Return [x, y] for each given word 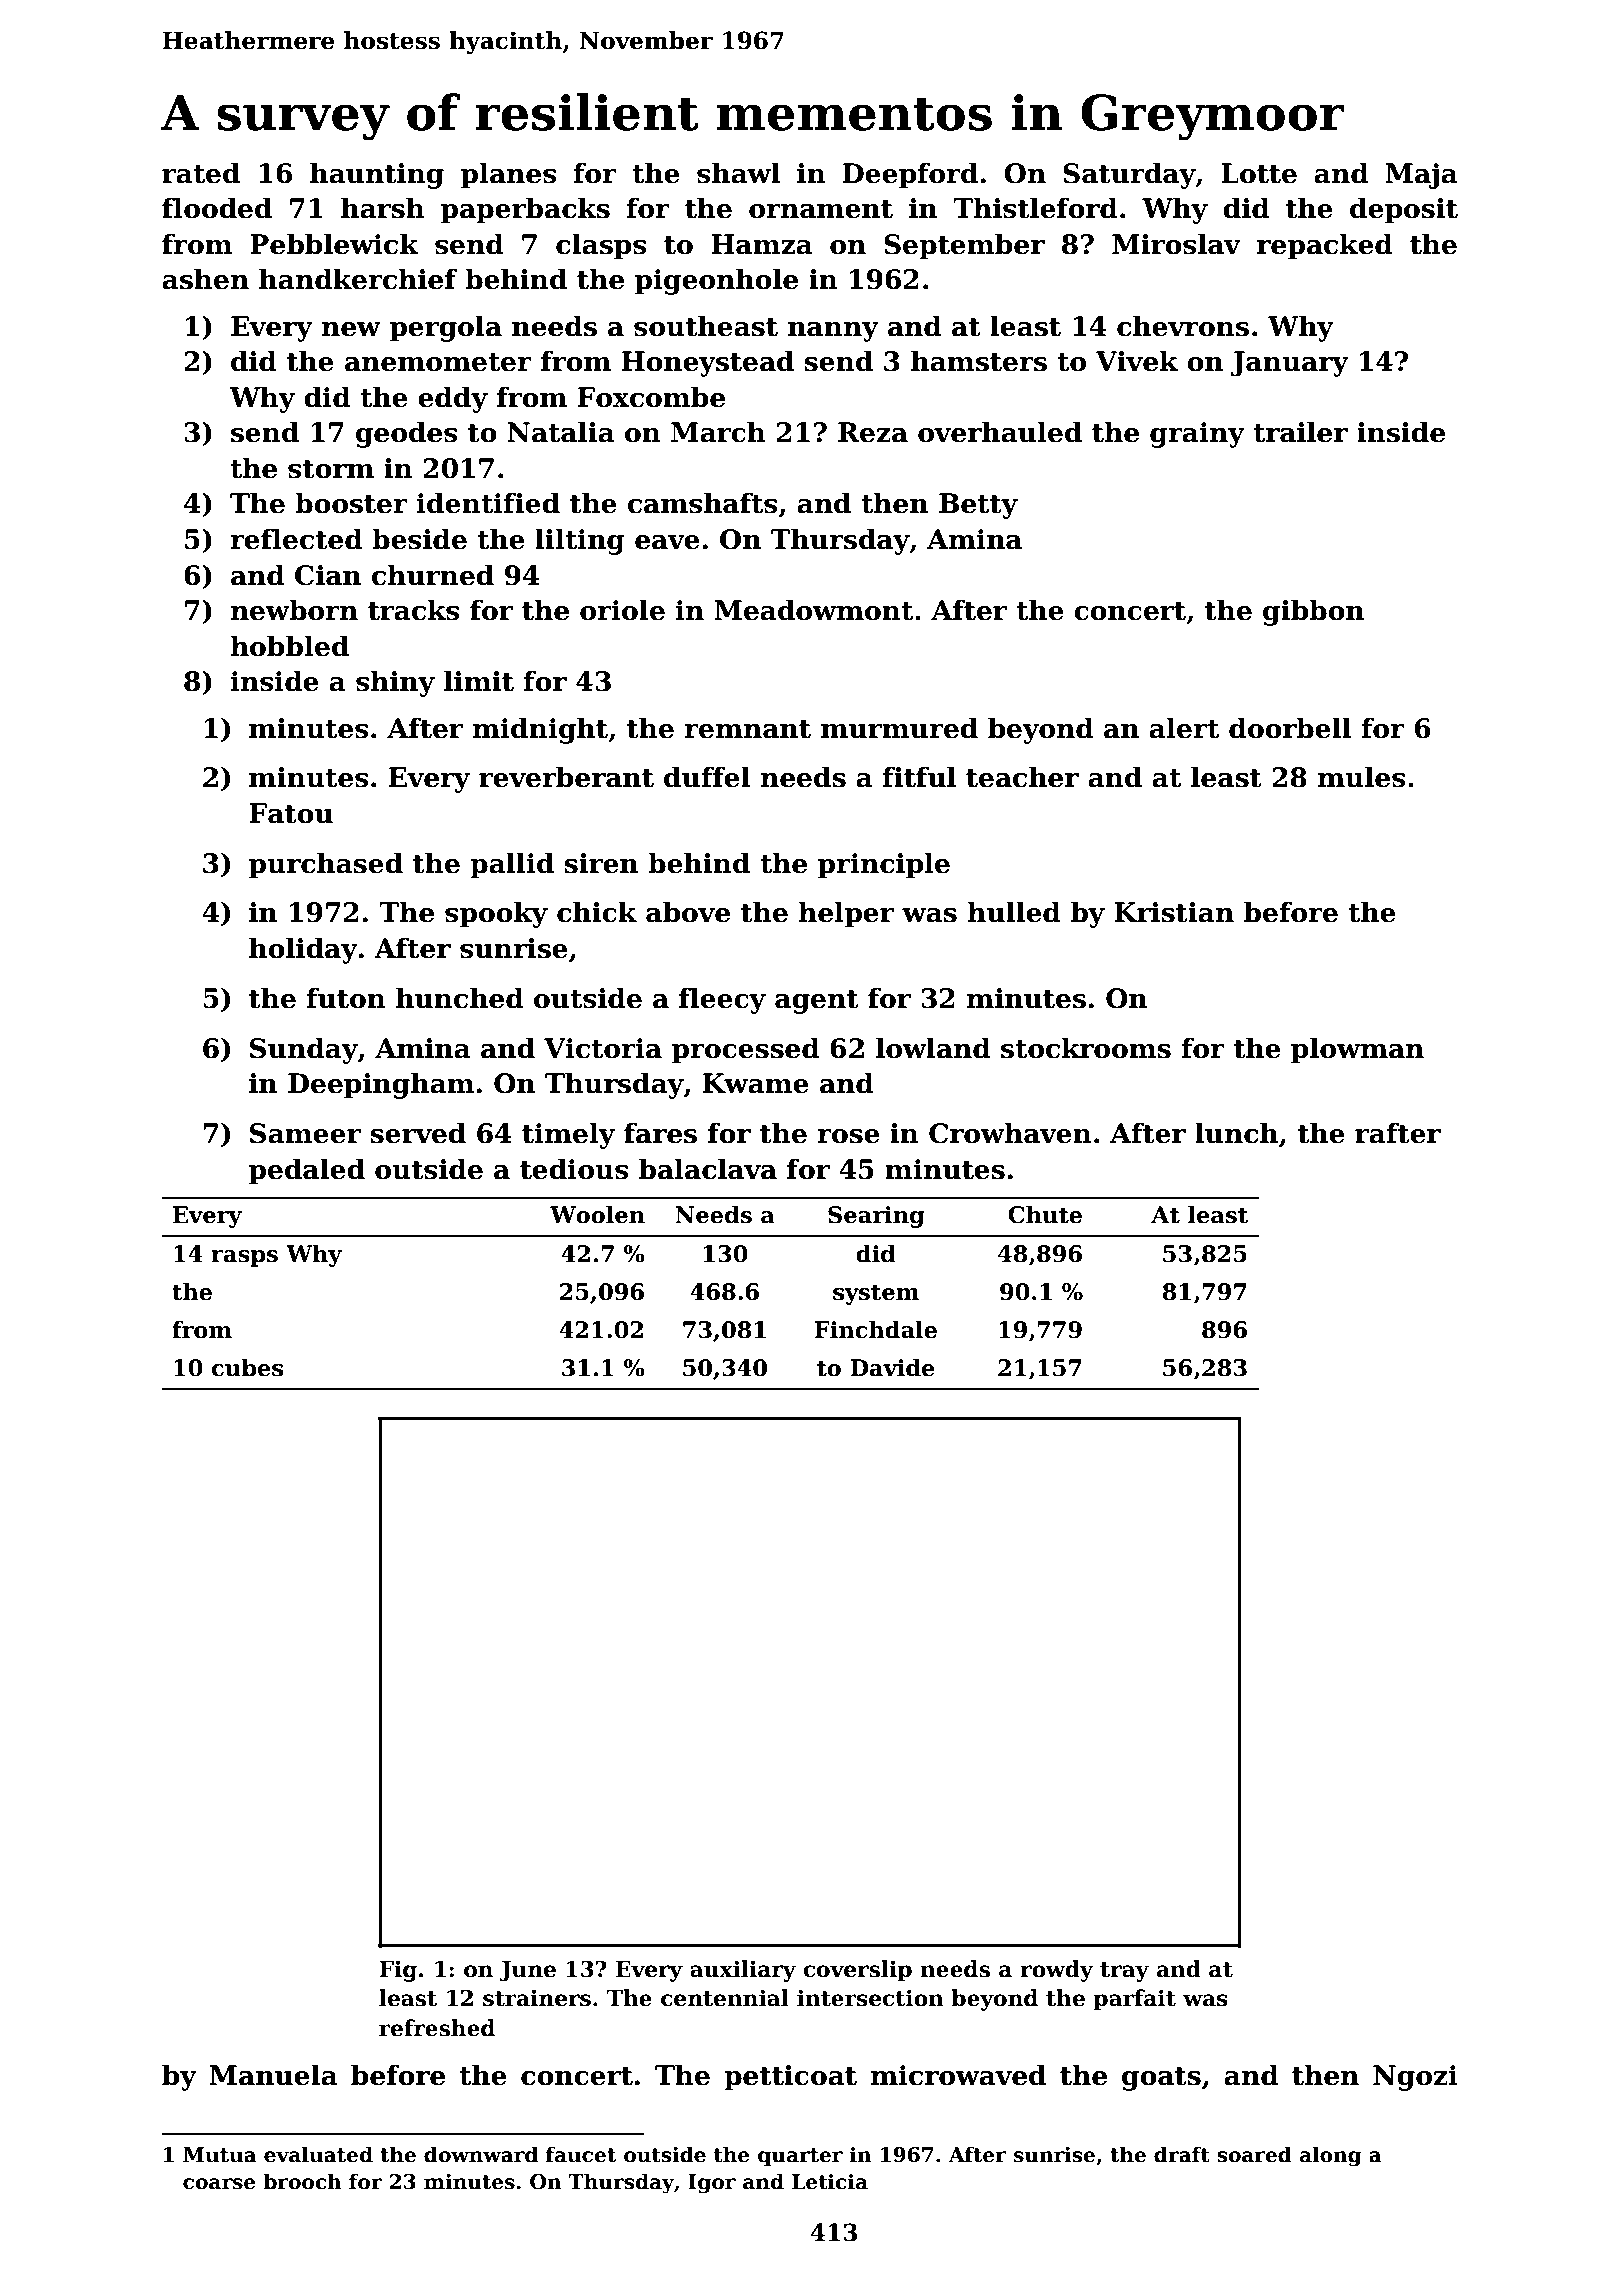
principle [884, 865]
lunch [1236, 1133]
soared [1254, 2154]
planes [508, 175]
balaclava [708, 1169]
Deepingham [381, 1085]
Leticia [830, 2182]
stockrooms [1086, 1048]
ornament [821, 209]
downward [481, 2154]
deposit [1404, 210]
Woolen [597, 1214]
